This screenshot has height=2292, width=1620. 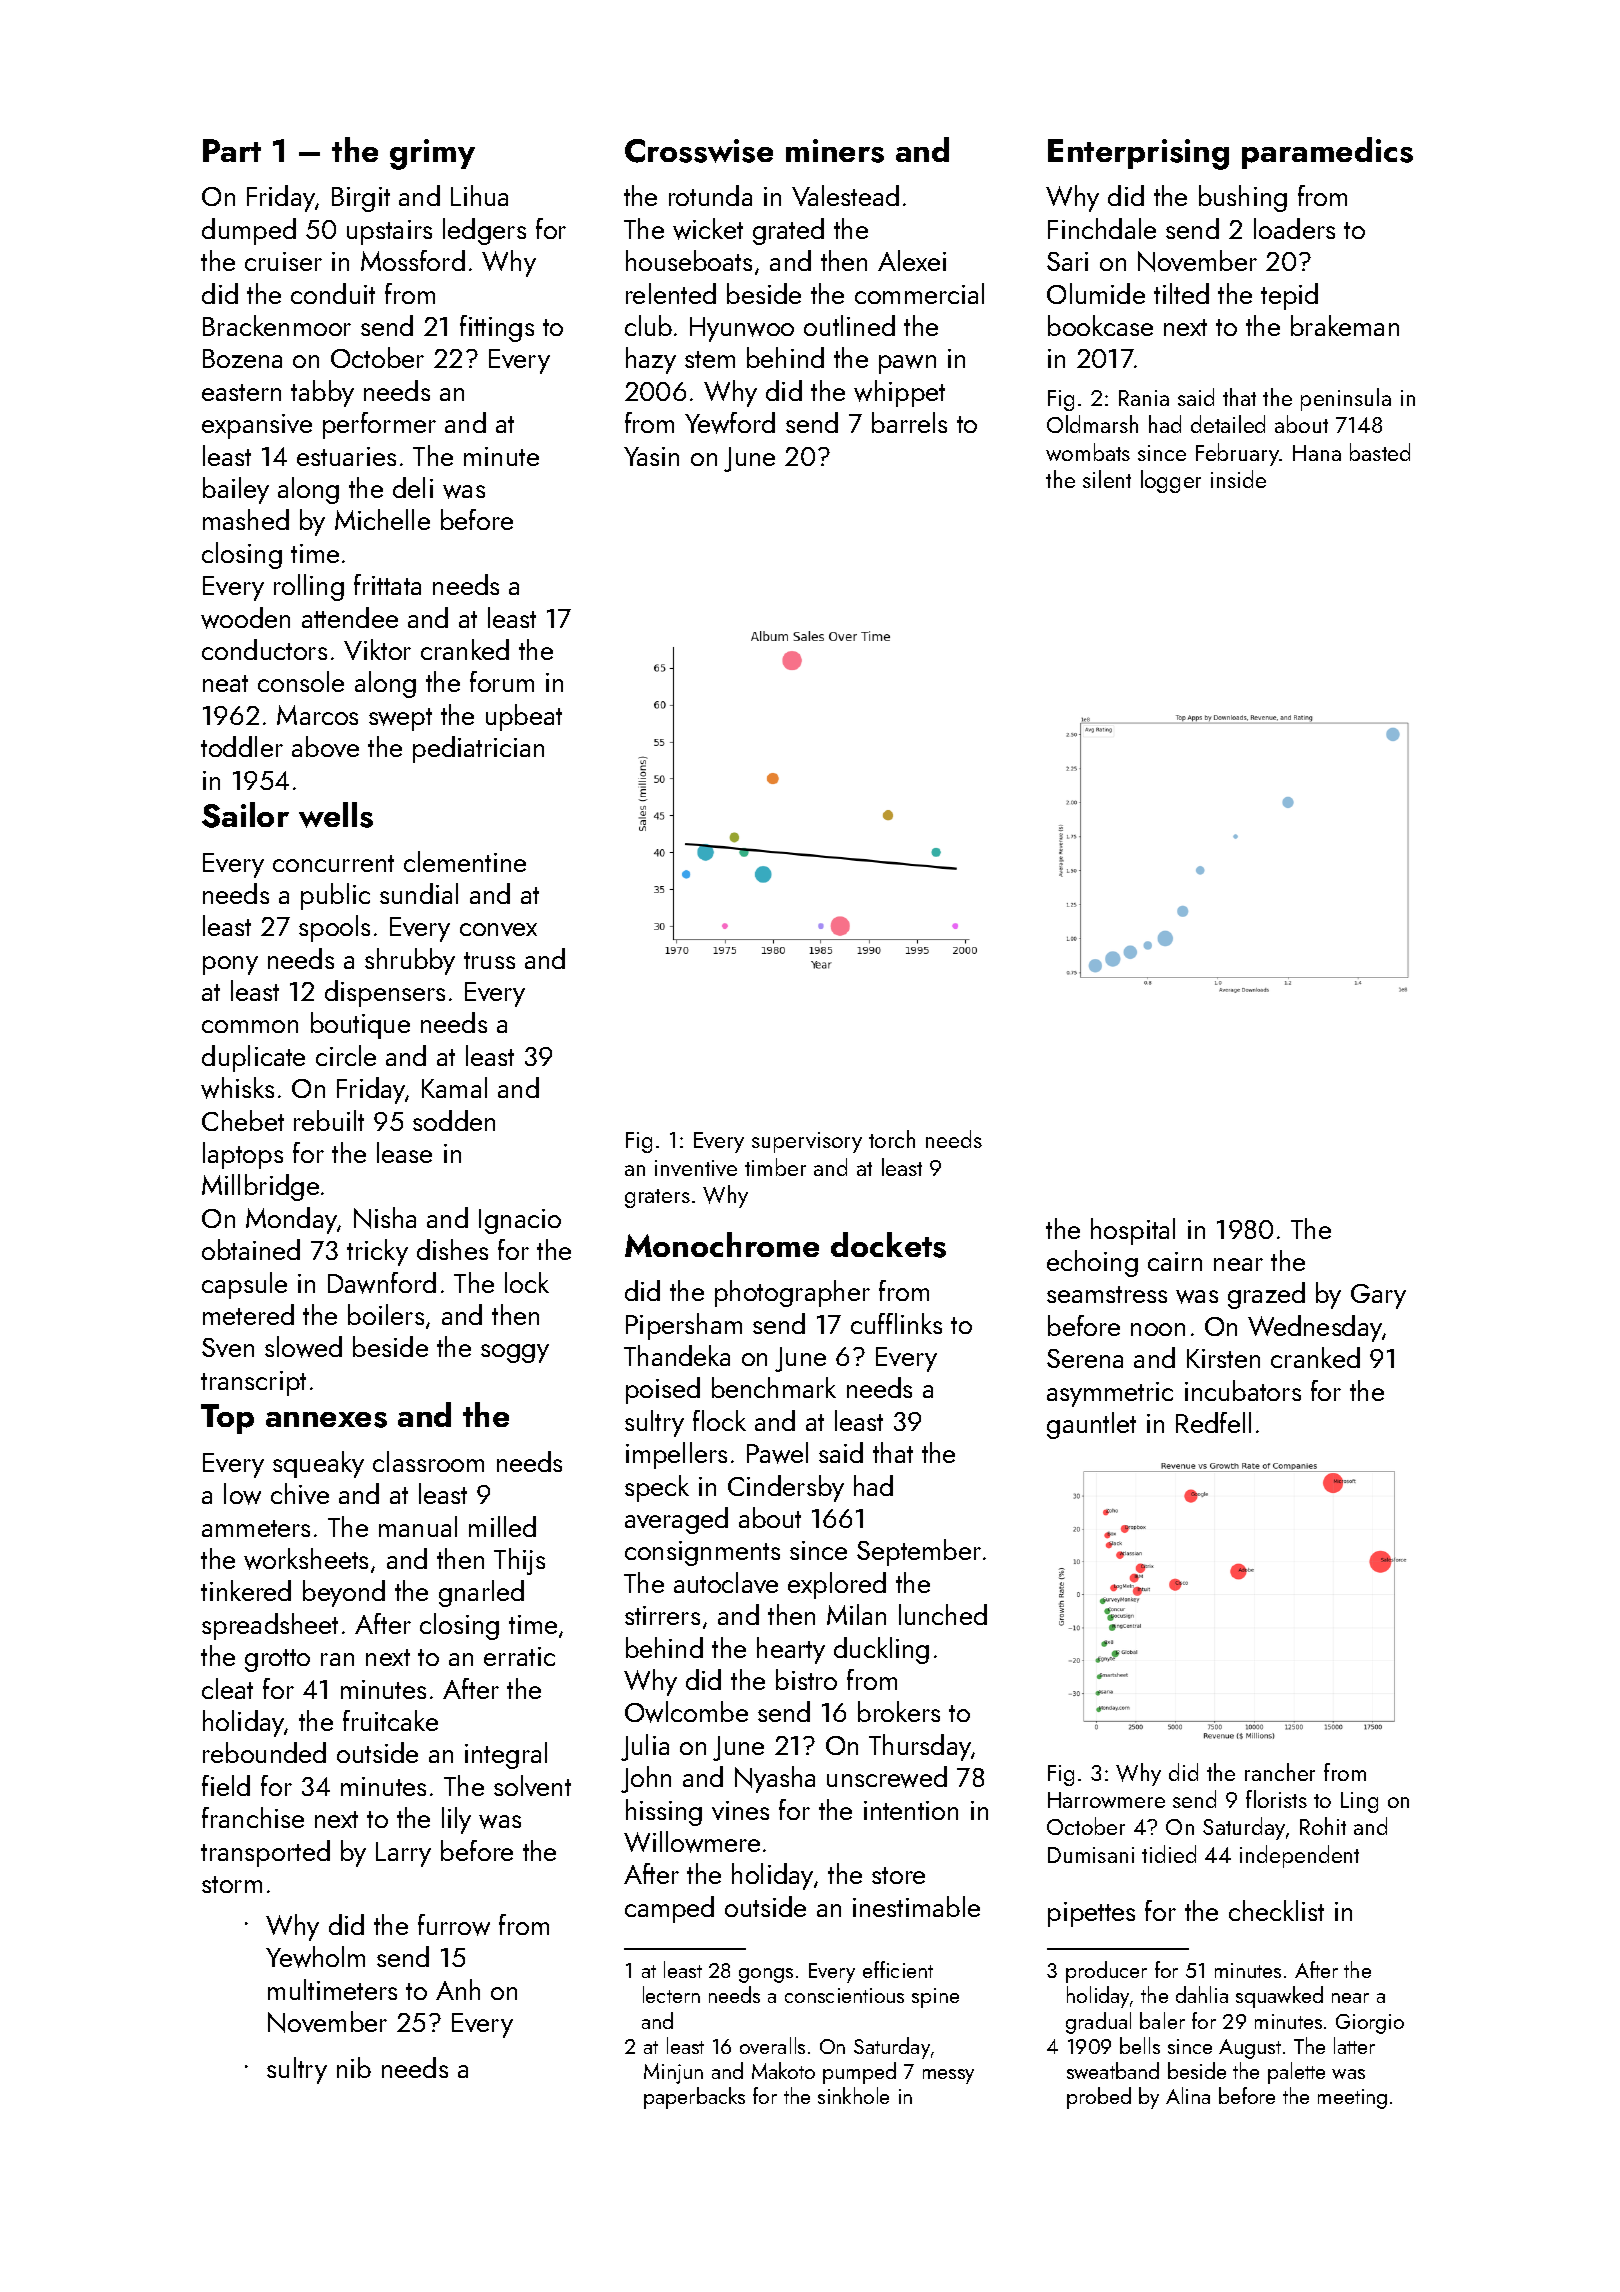 What do you see at coordinates (1138, 154) in the screenshot?
I see `Enterprising` at bounding box center [1138, 154].
